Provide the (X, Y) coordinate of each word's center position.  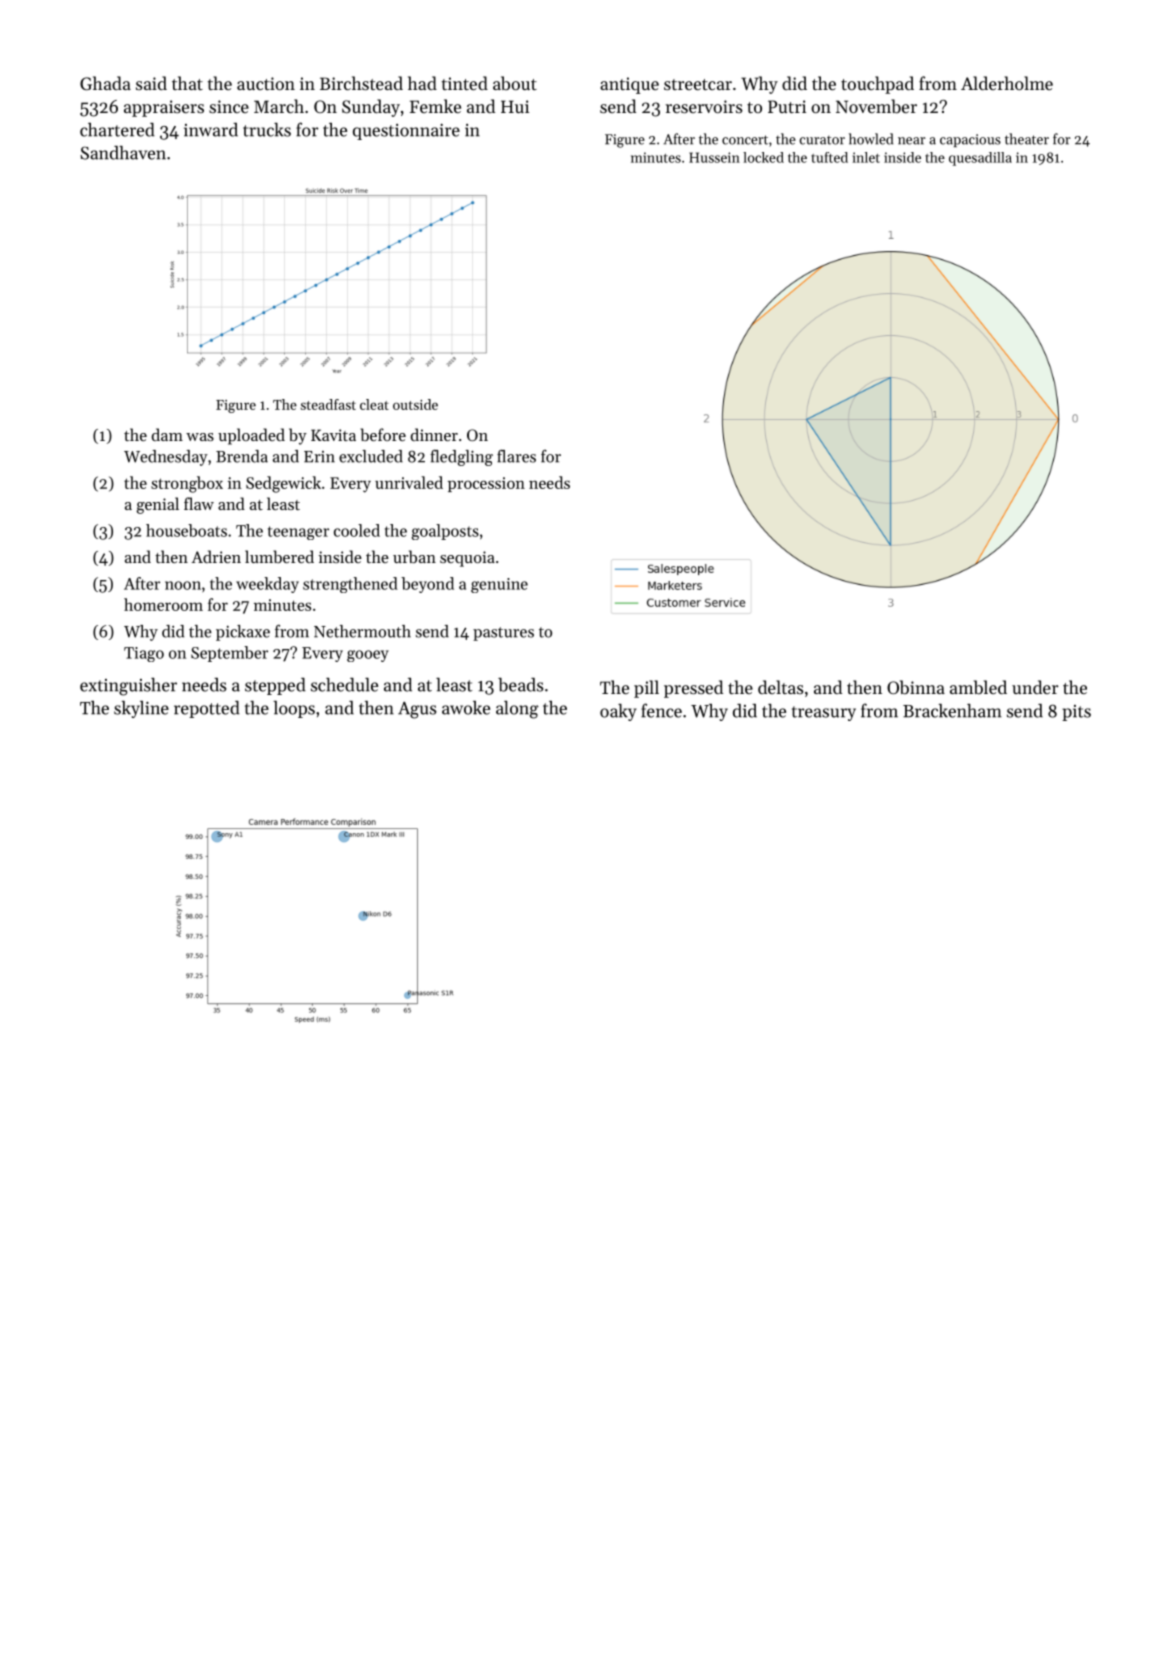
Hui (515, 106)
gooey (368, 656)
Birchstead (361, 83)
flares (516, 456)
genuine (499, 585)
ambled (978, 687)
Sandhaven (123, 153)
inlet (866, 157)
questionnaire (406, 131)
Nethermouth (362, 631)
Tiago (144, 654)
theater (1027, 139)
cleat (374, 404)
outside (415, 404)
